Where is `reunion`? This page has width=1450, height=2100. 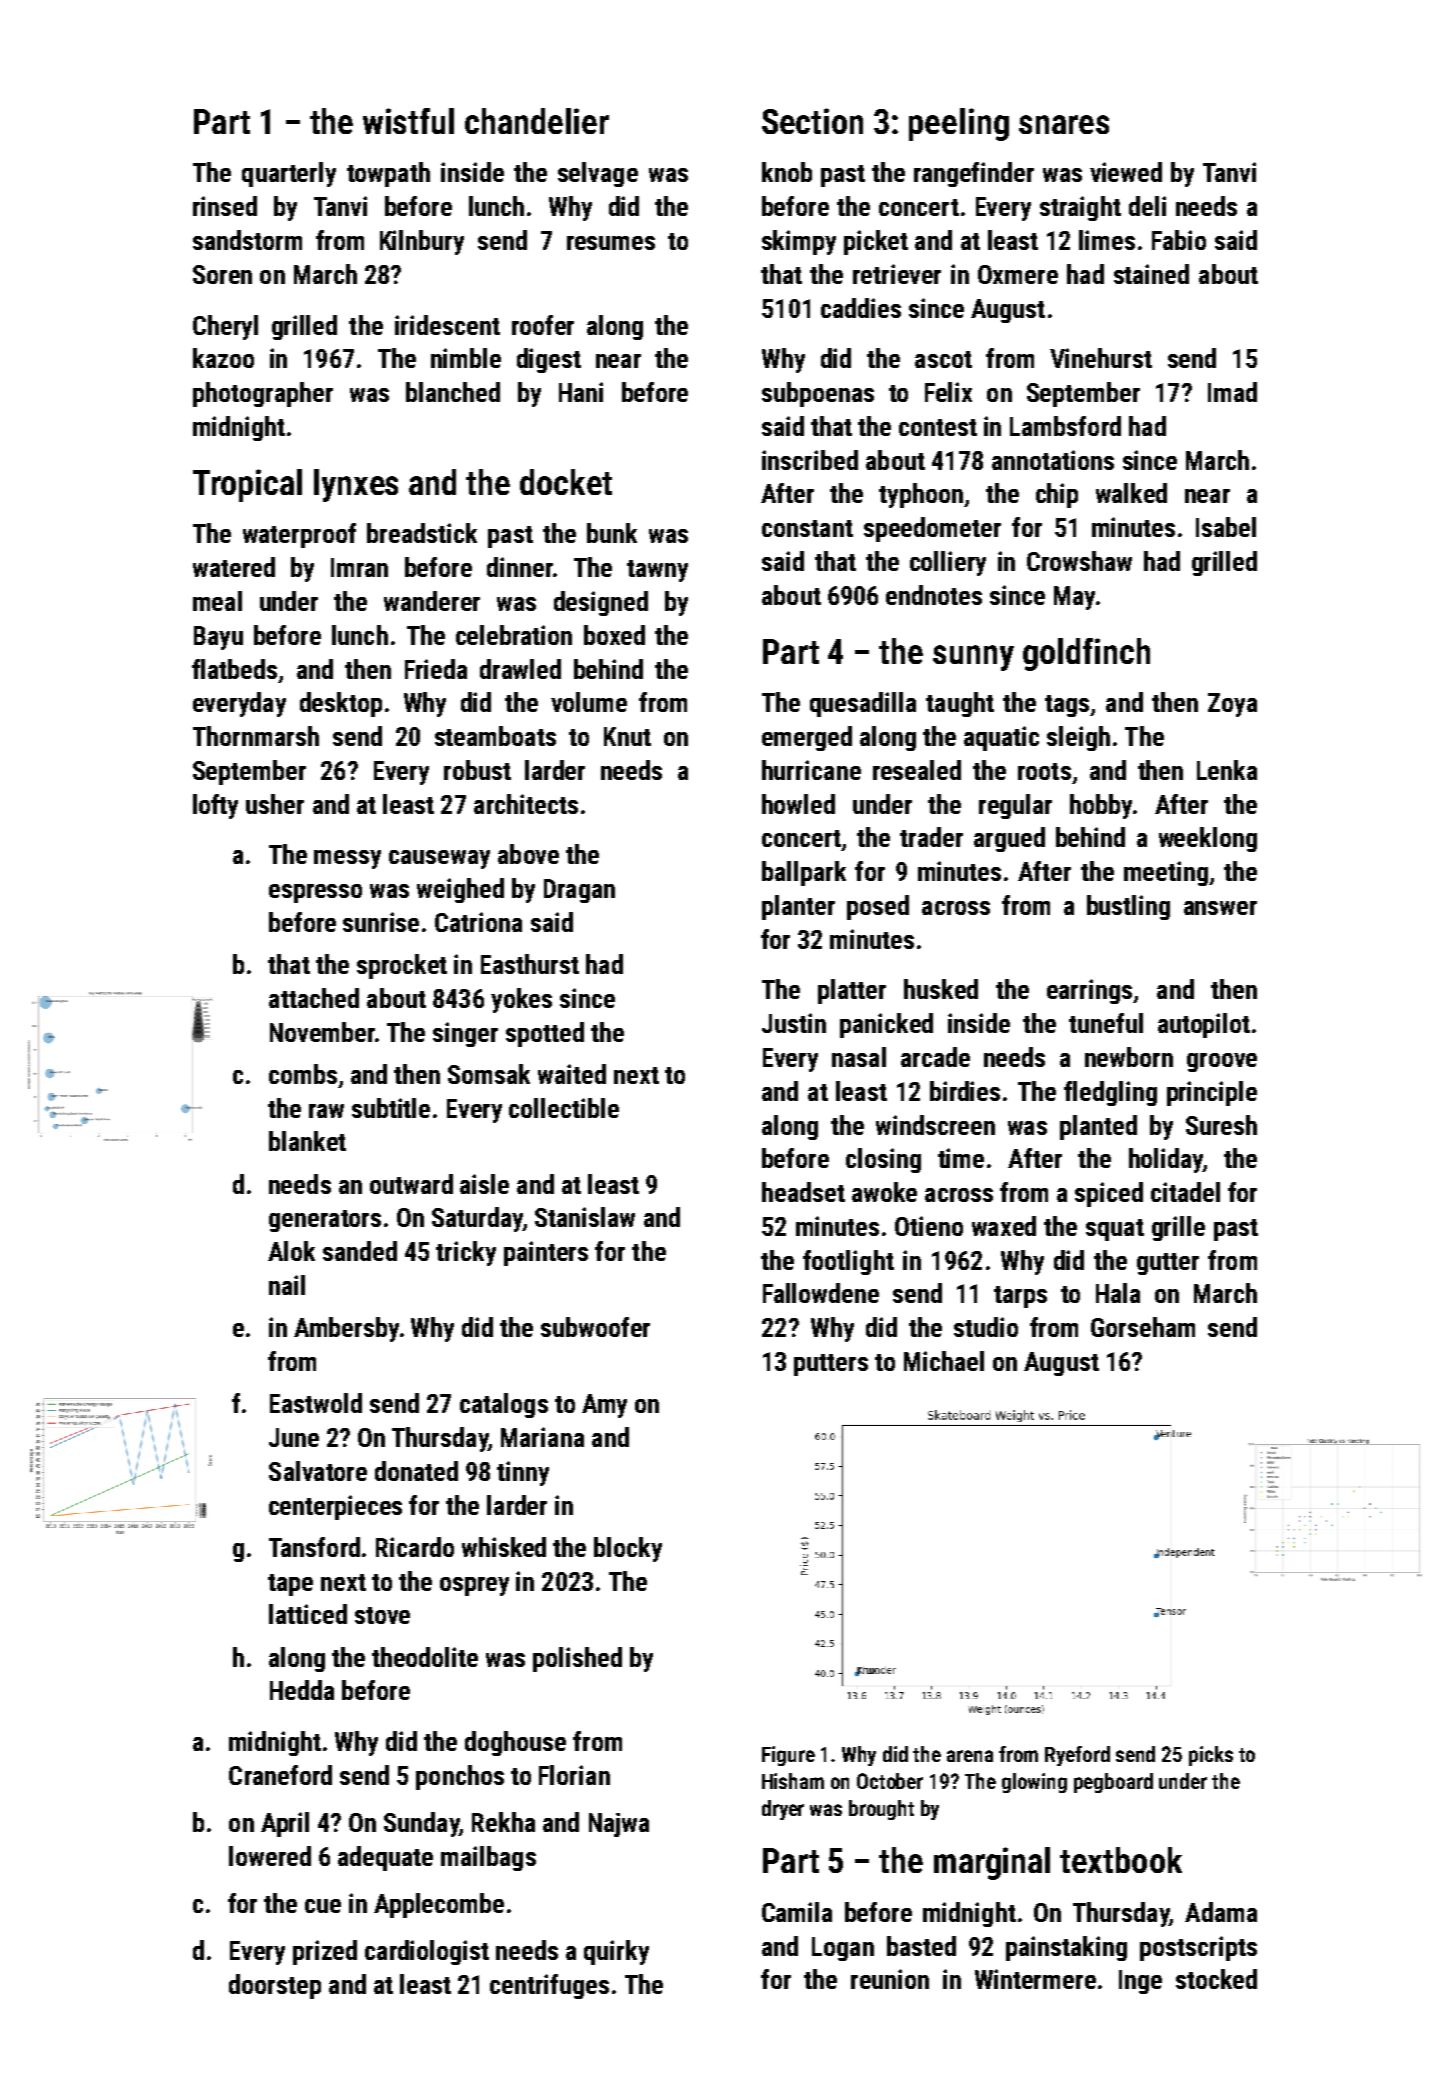
reunion is located at coordinates (890, 1979).
